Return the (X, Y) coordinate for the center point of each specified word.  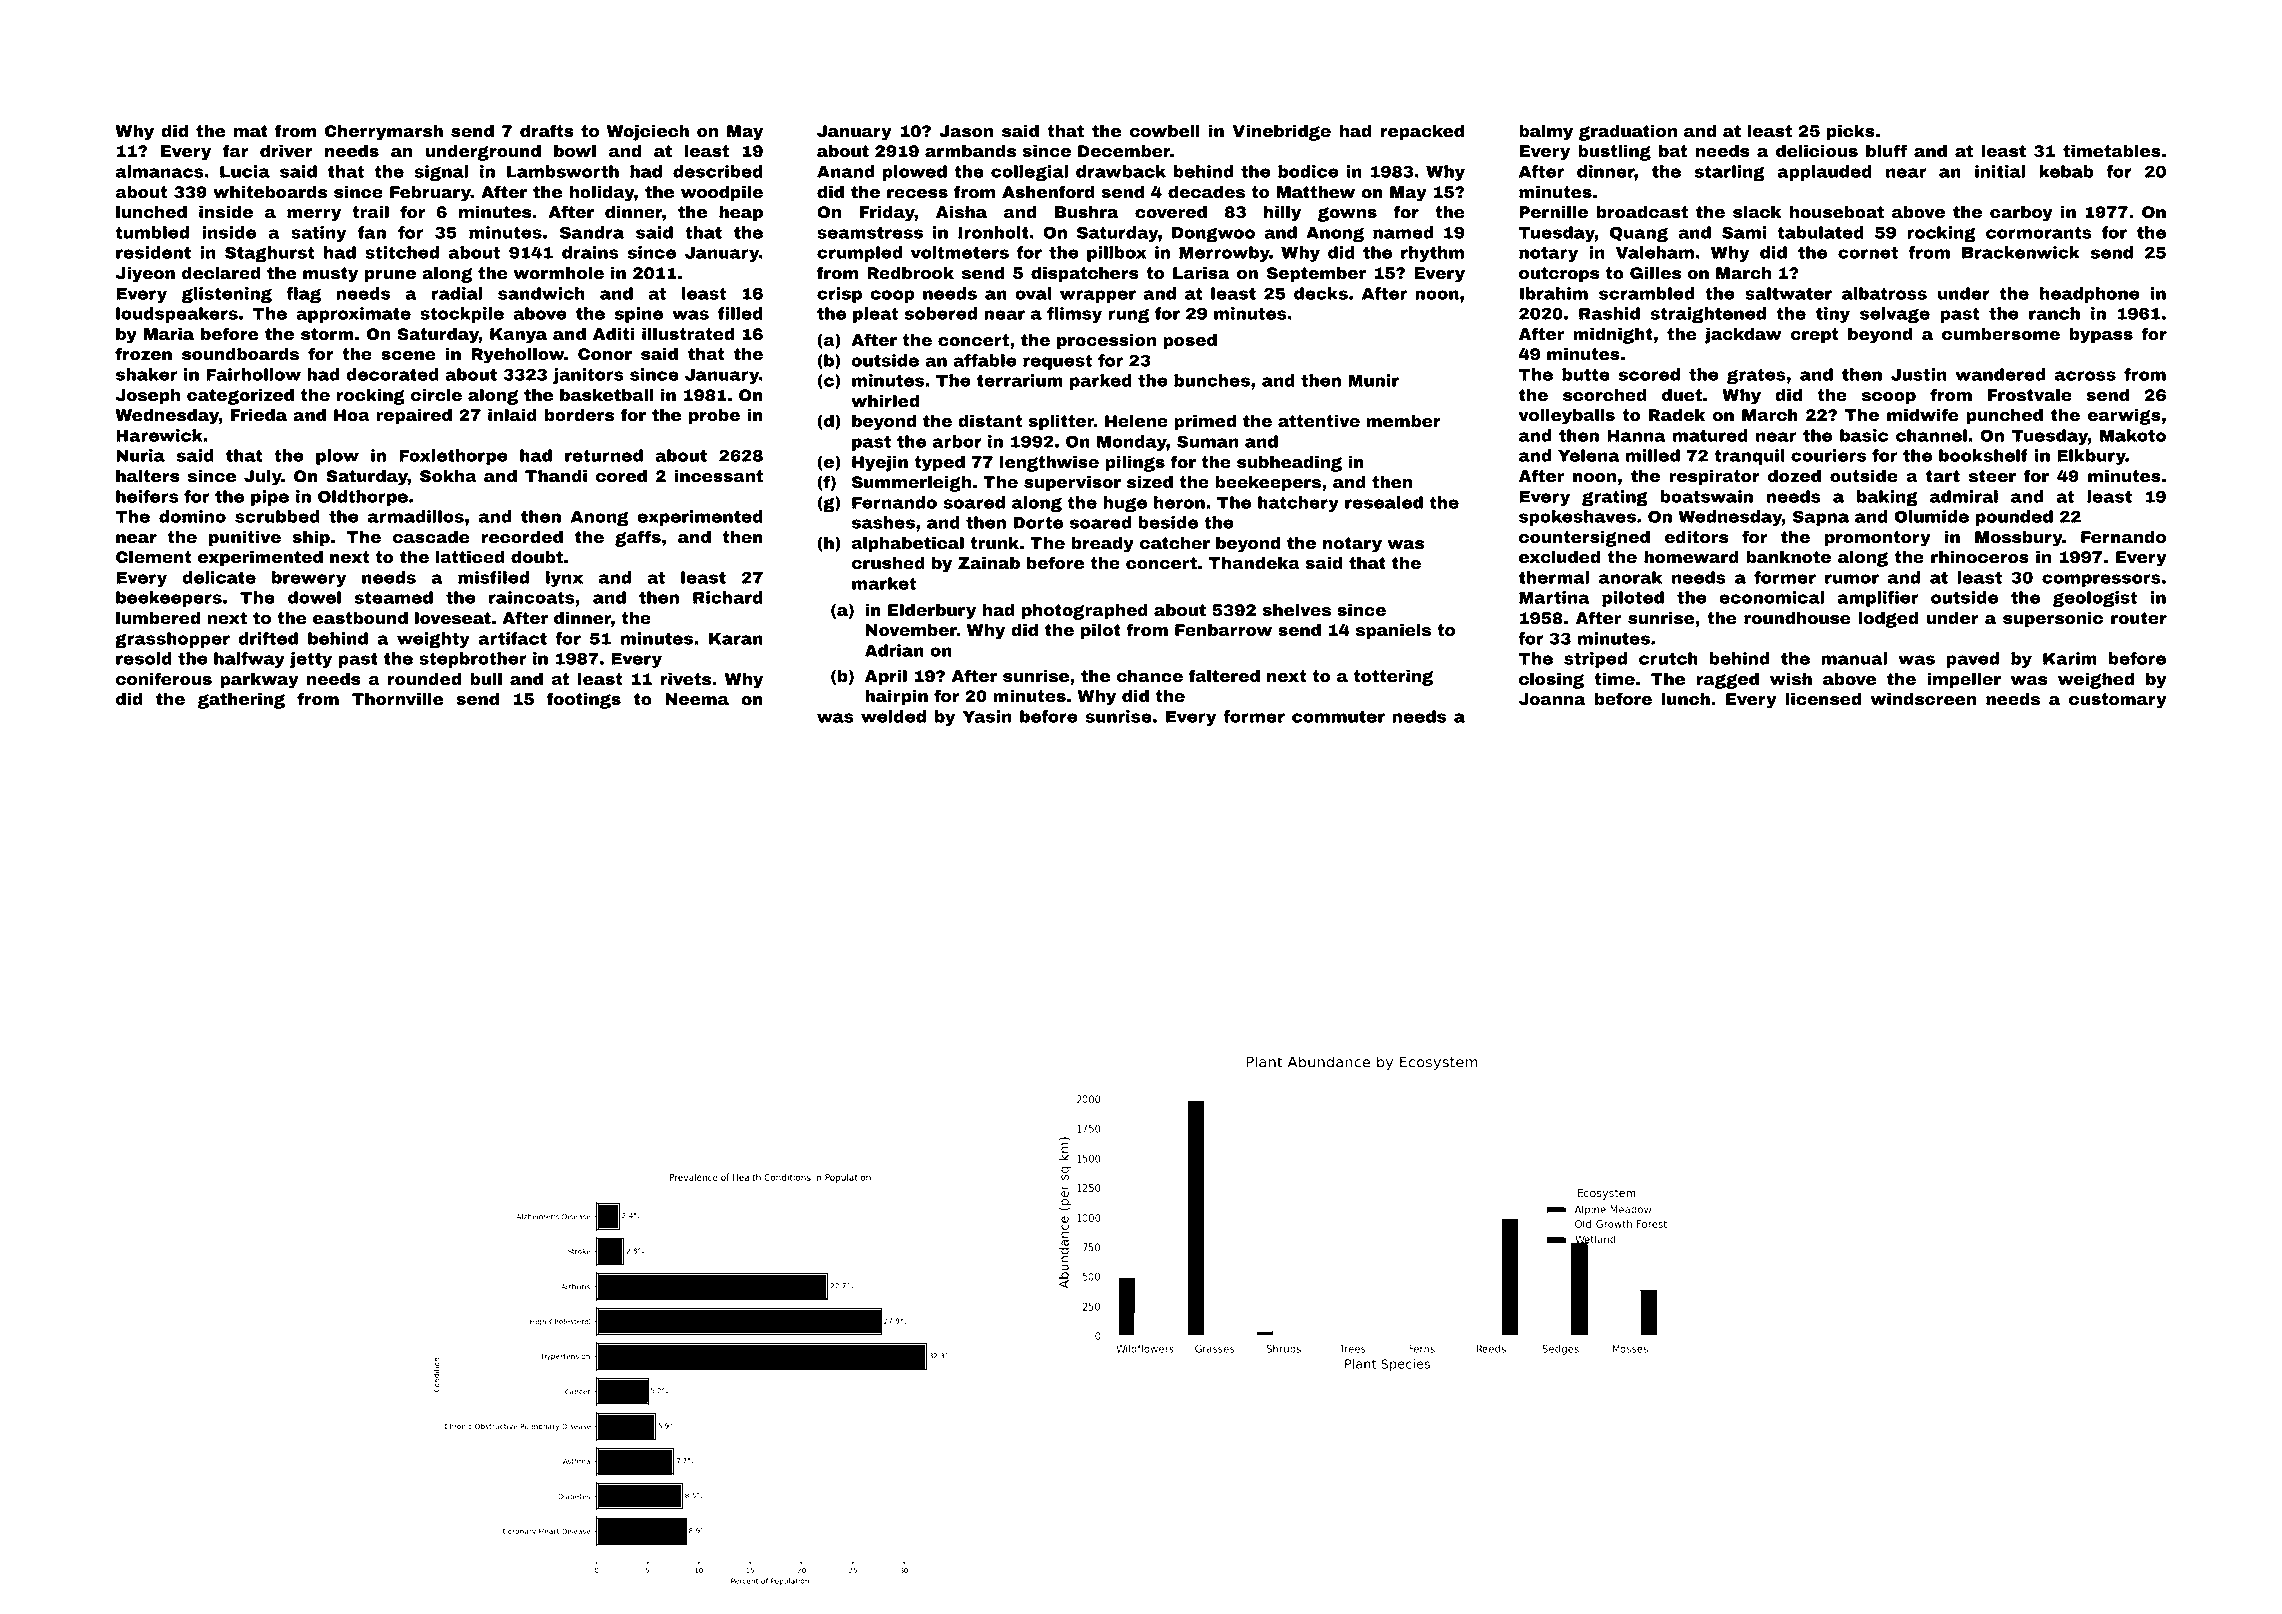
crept (1814, 336)
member (1403, 421)
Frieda (259, 415)
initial (2000, 171)
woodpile (722, 194)
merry (314, 215)
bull (486, 679)
